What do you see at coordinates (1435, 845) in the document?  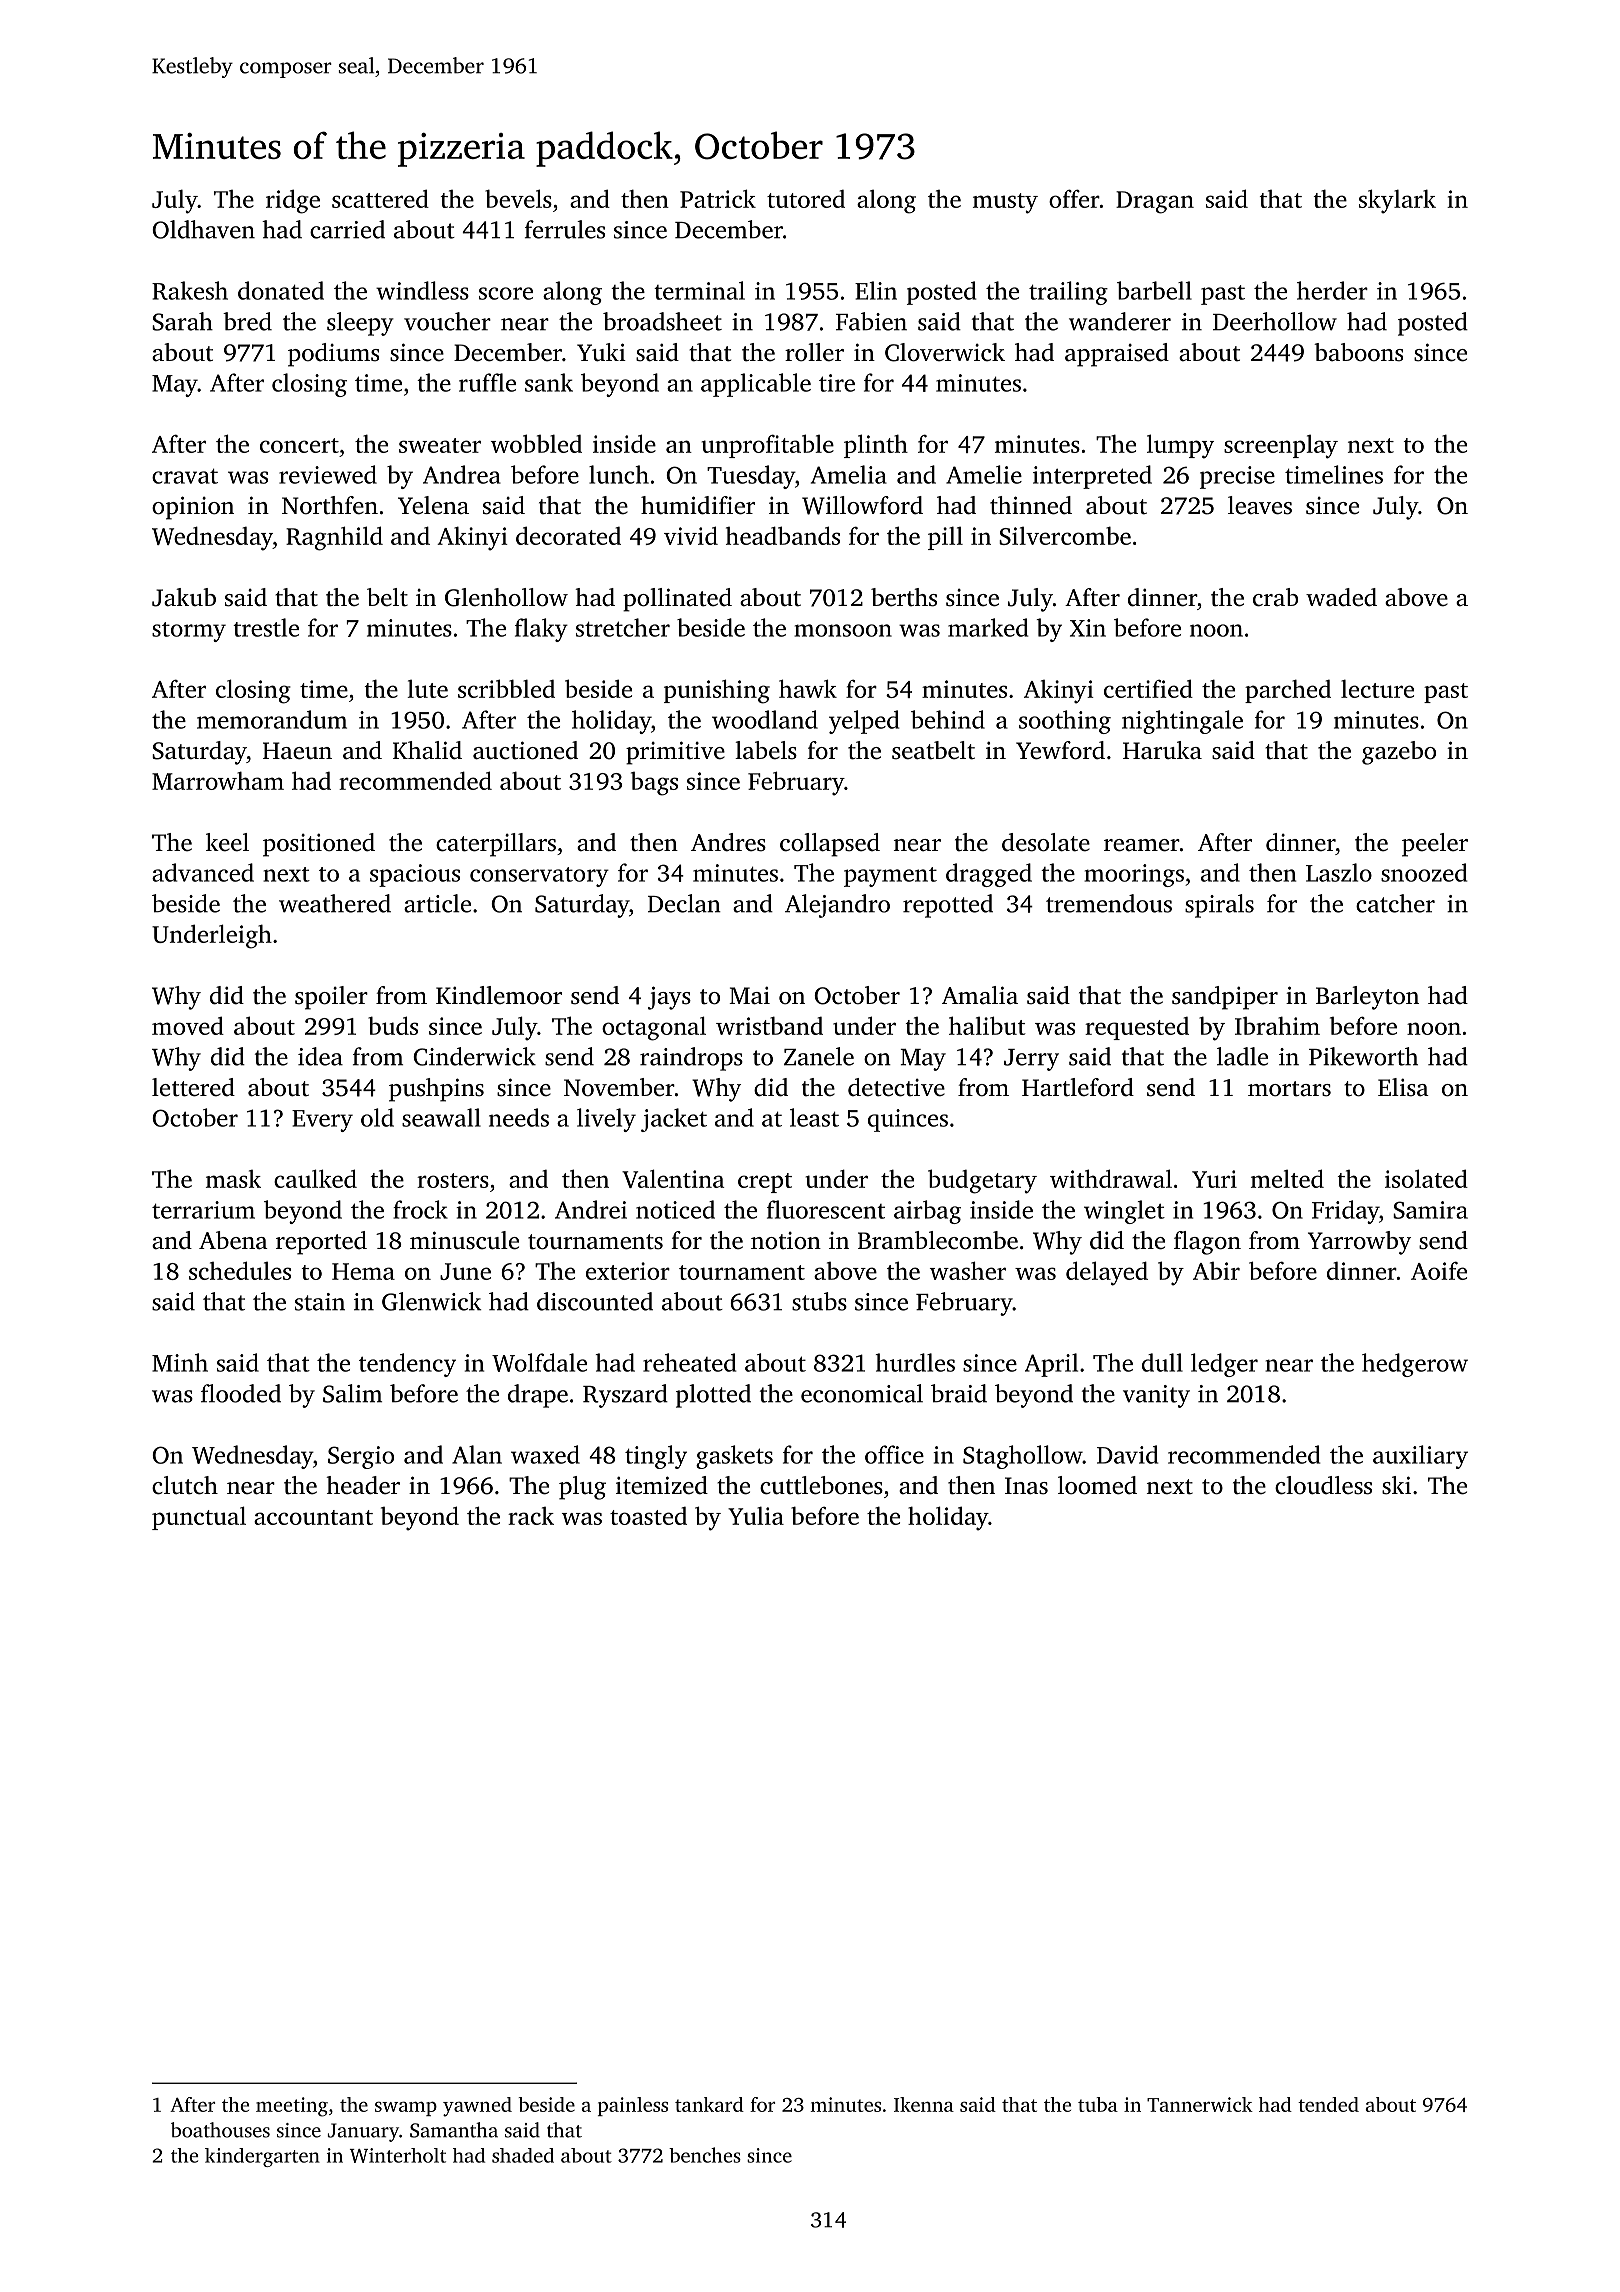 I see `peeler` at bounding box center [1435, 845].
